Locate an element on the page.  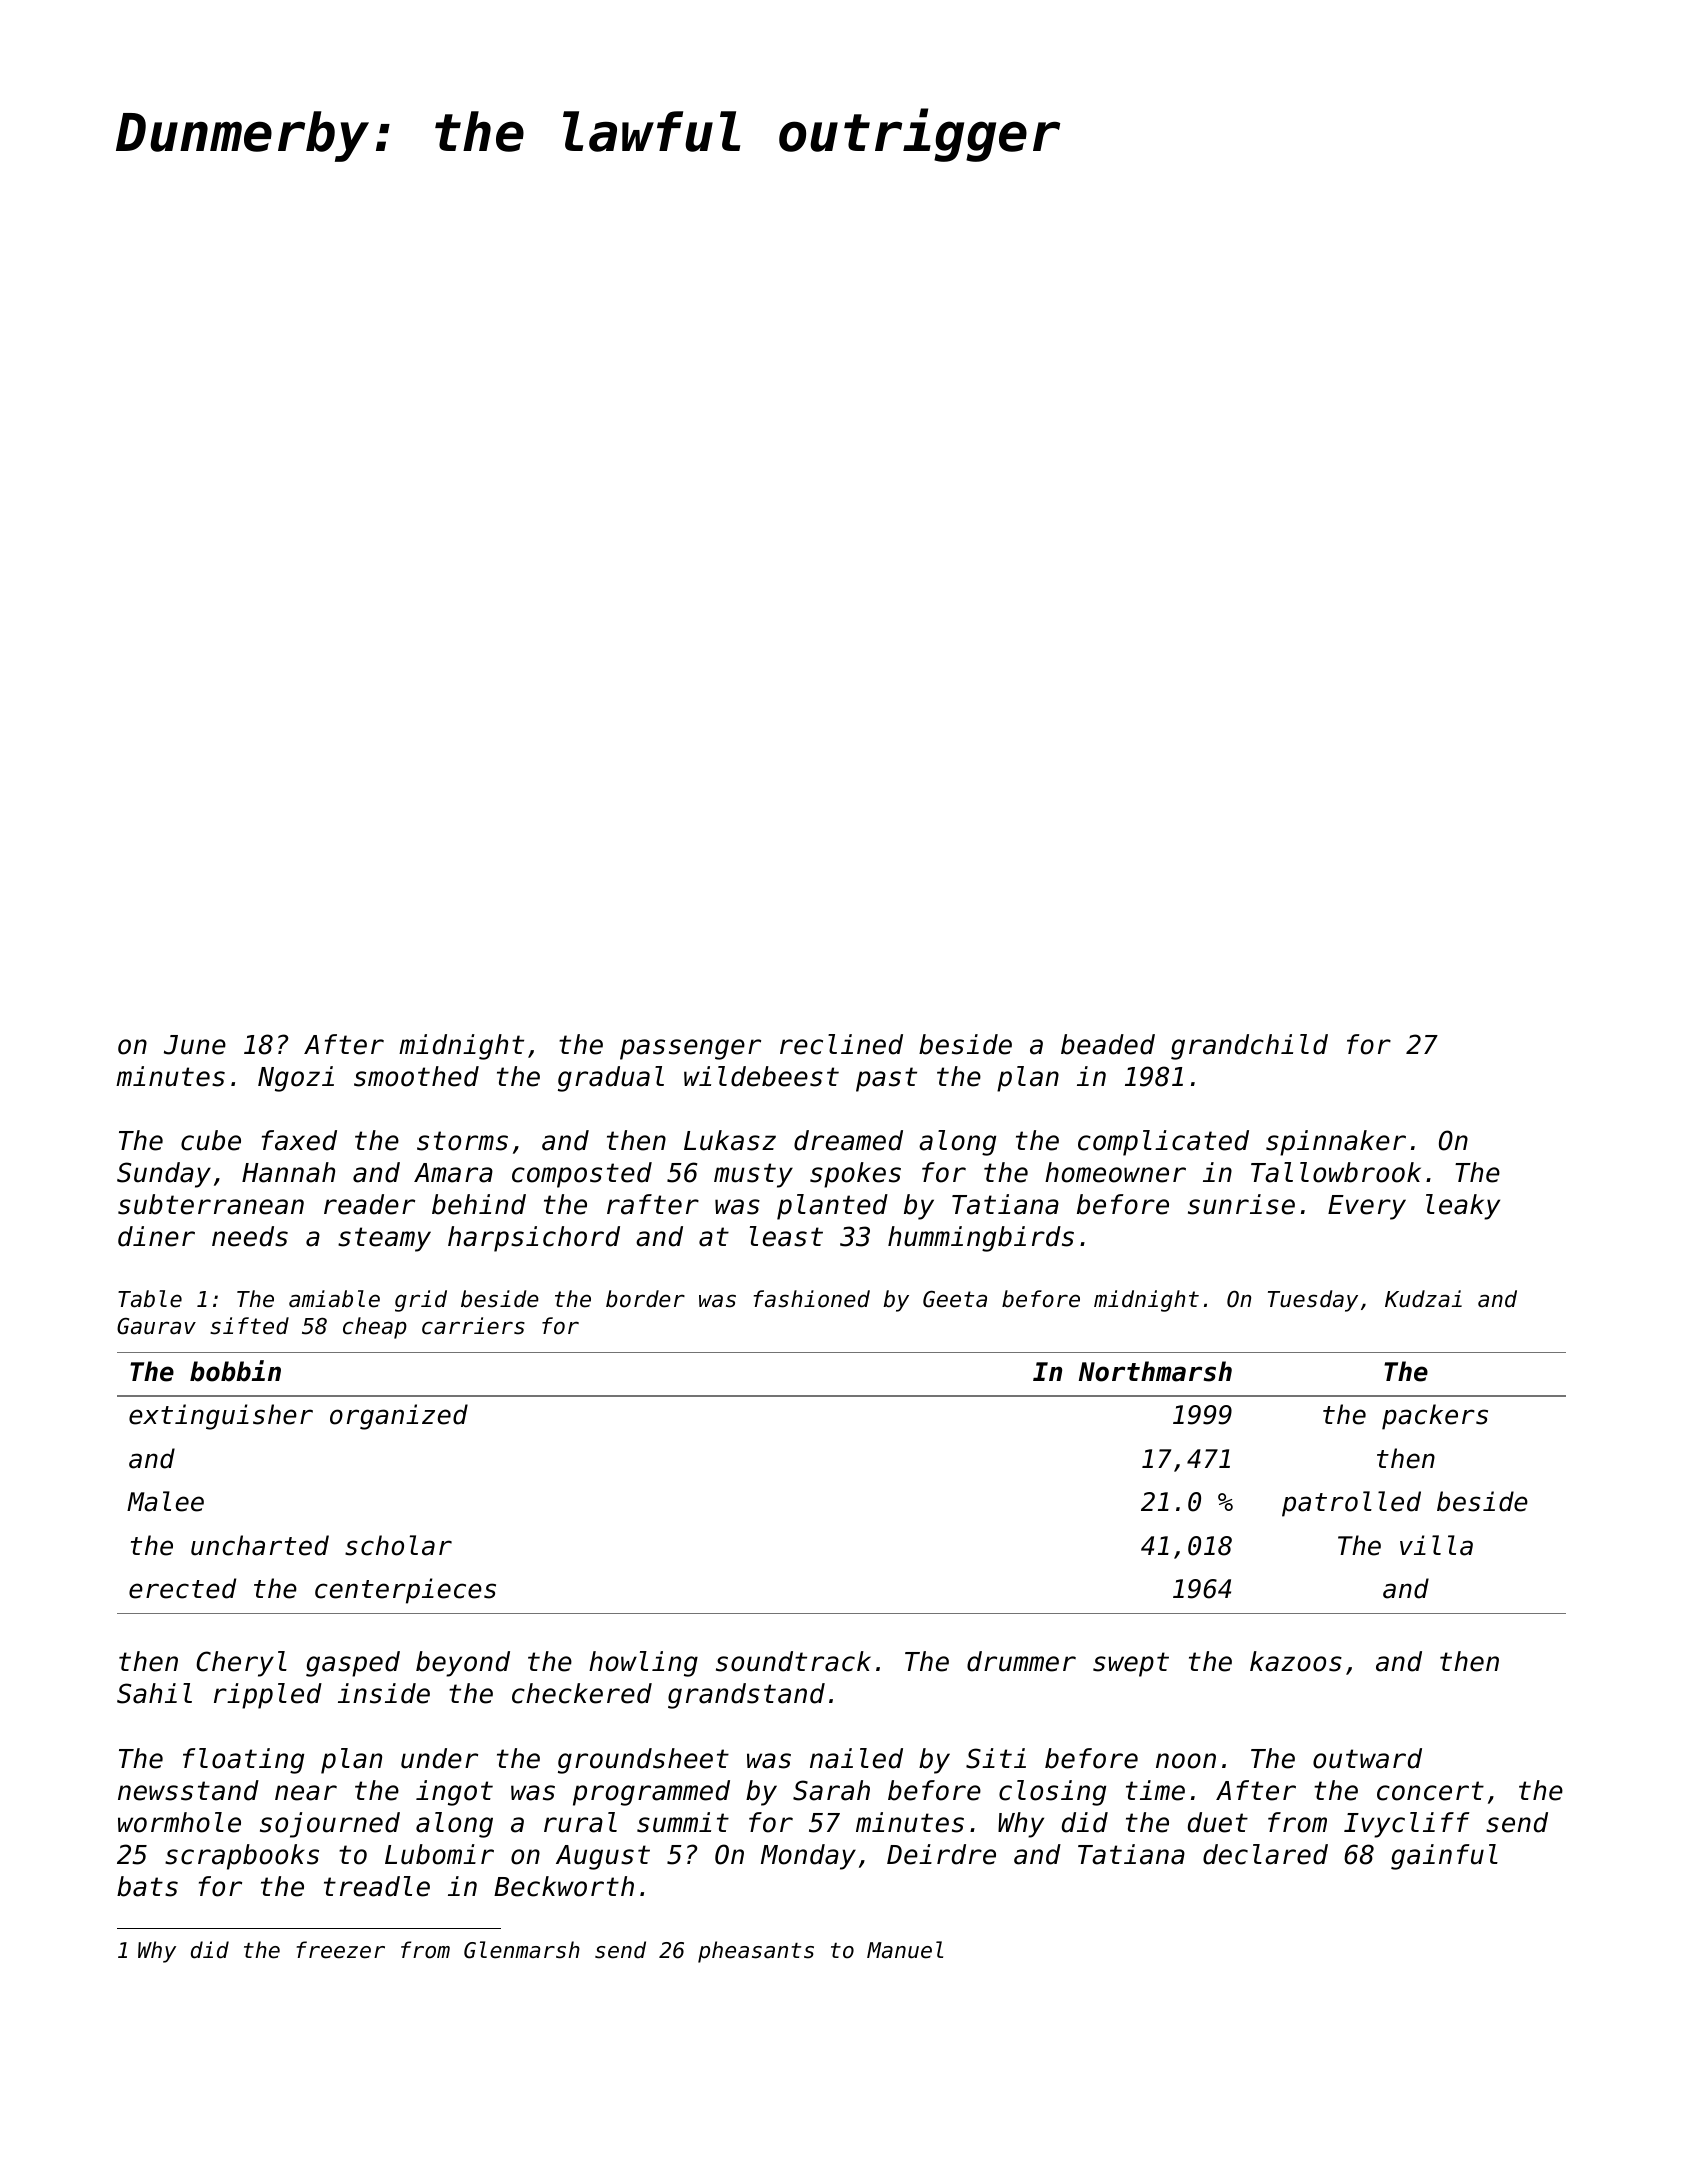
gainful is located at coordinates (1444, 1857).
